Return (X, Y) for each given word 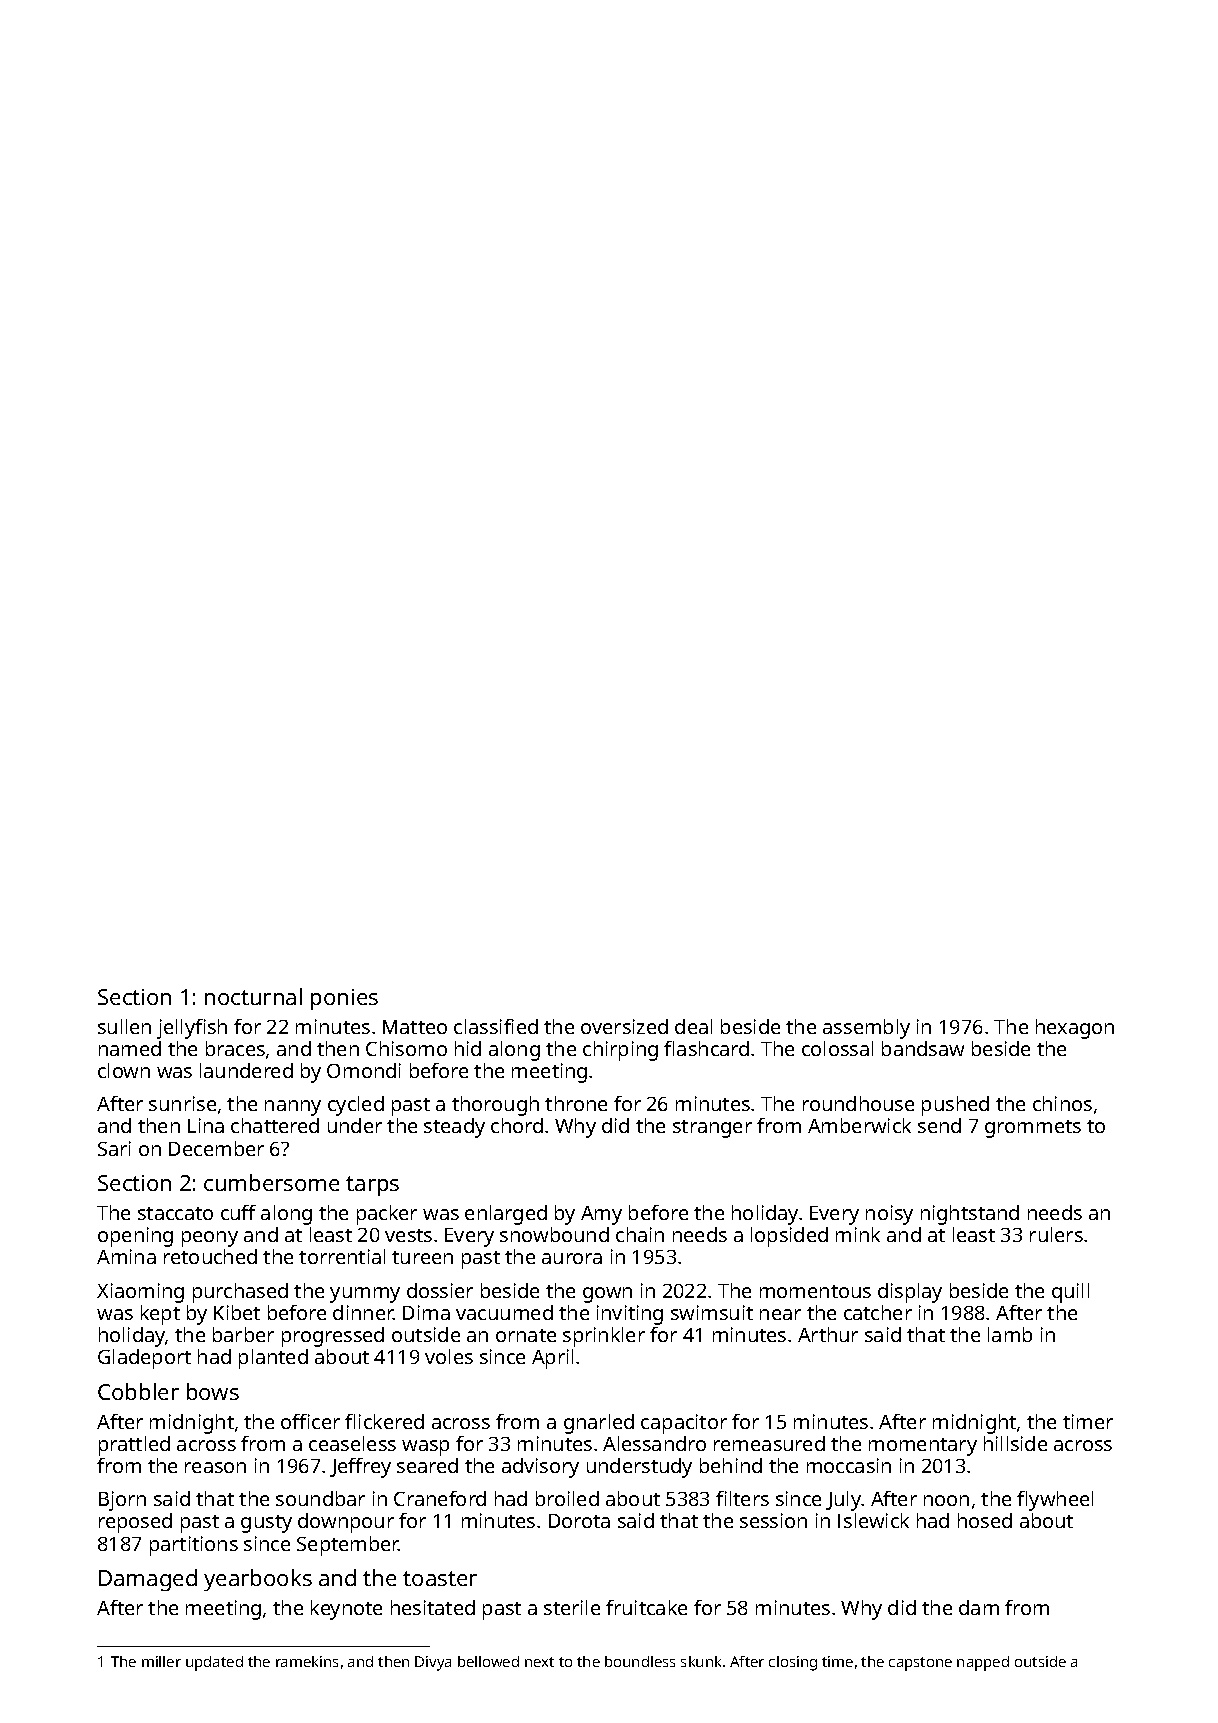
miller (161, 1661)
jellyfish (192, 1029)
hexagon (1075, 1029)
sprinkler (604, 1337)
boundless (640, 1661)
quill (1070, 1293)
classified (496, 1026)
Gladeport (144, 1359)
